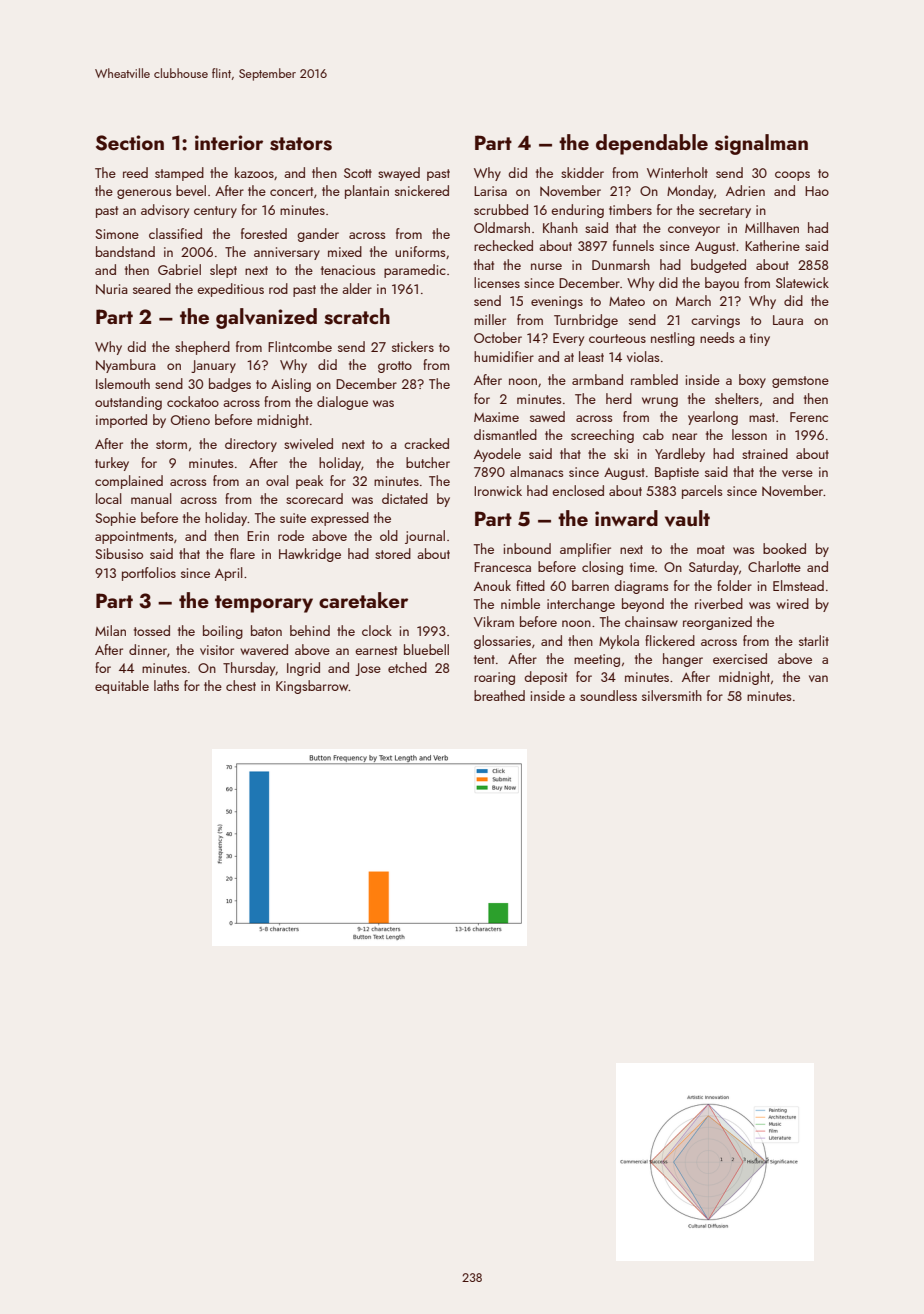  What do you see at coordinates (301, 144) in the screenshot?
I see `stators` at bounding box center [301, 144].
